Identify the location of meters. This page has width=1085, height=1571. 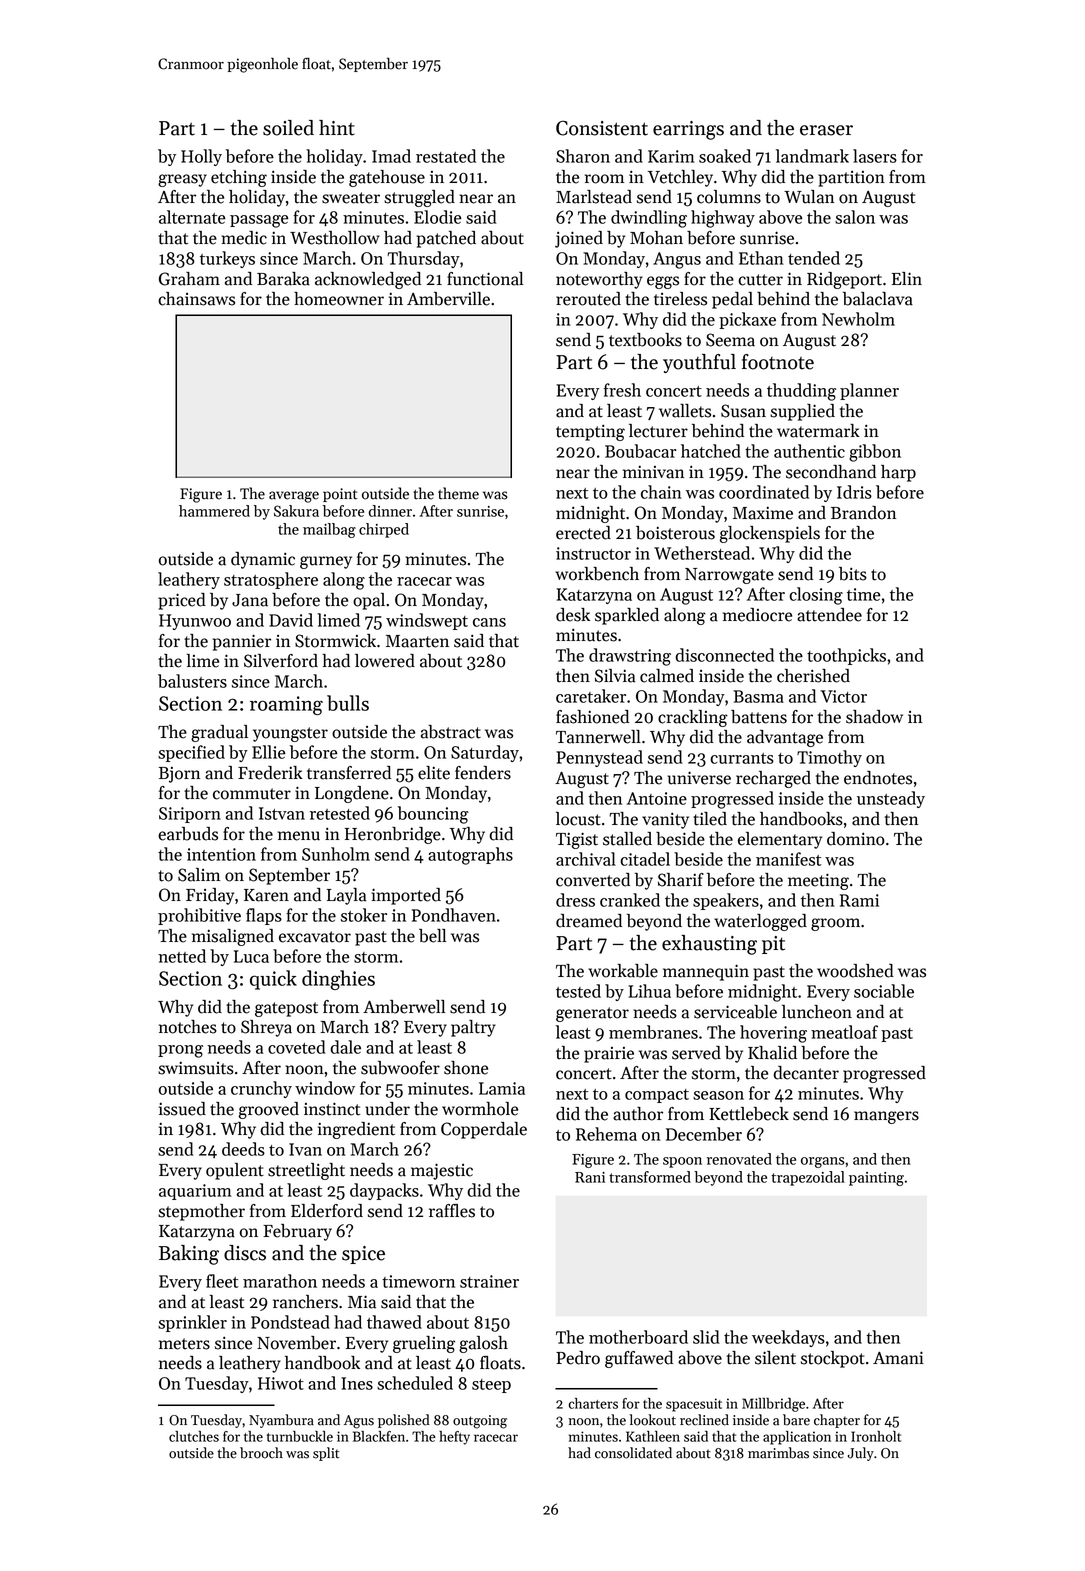
(184, 1344).
